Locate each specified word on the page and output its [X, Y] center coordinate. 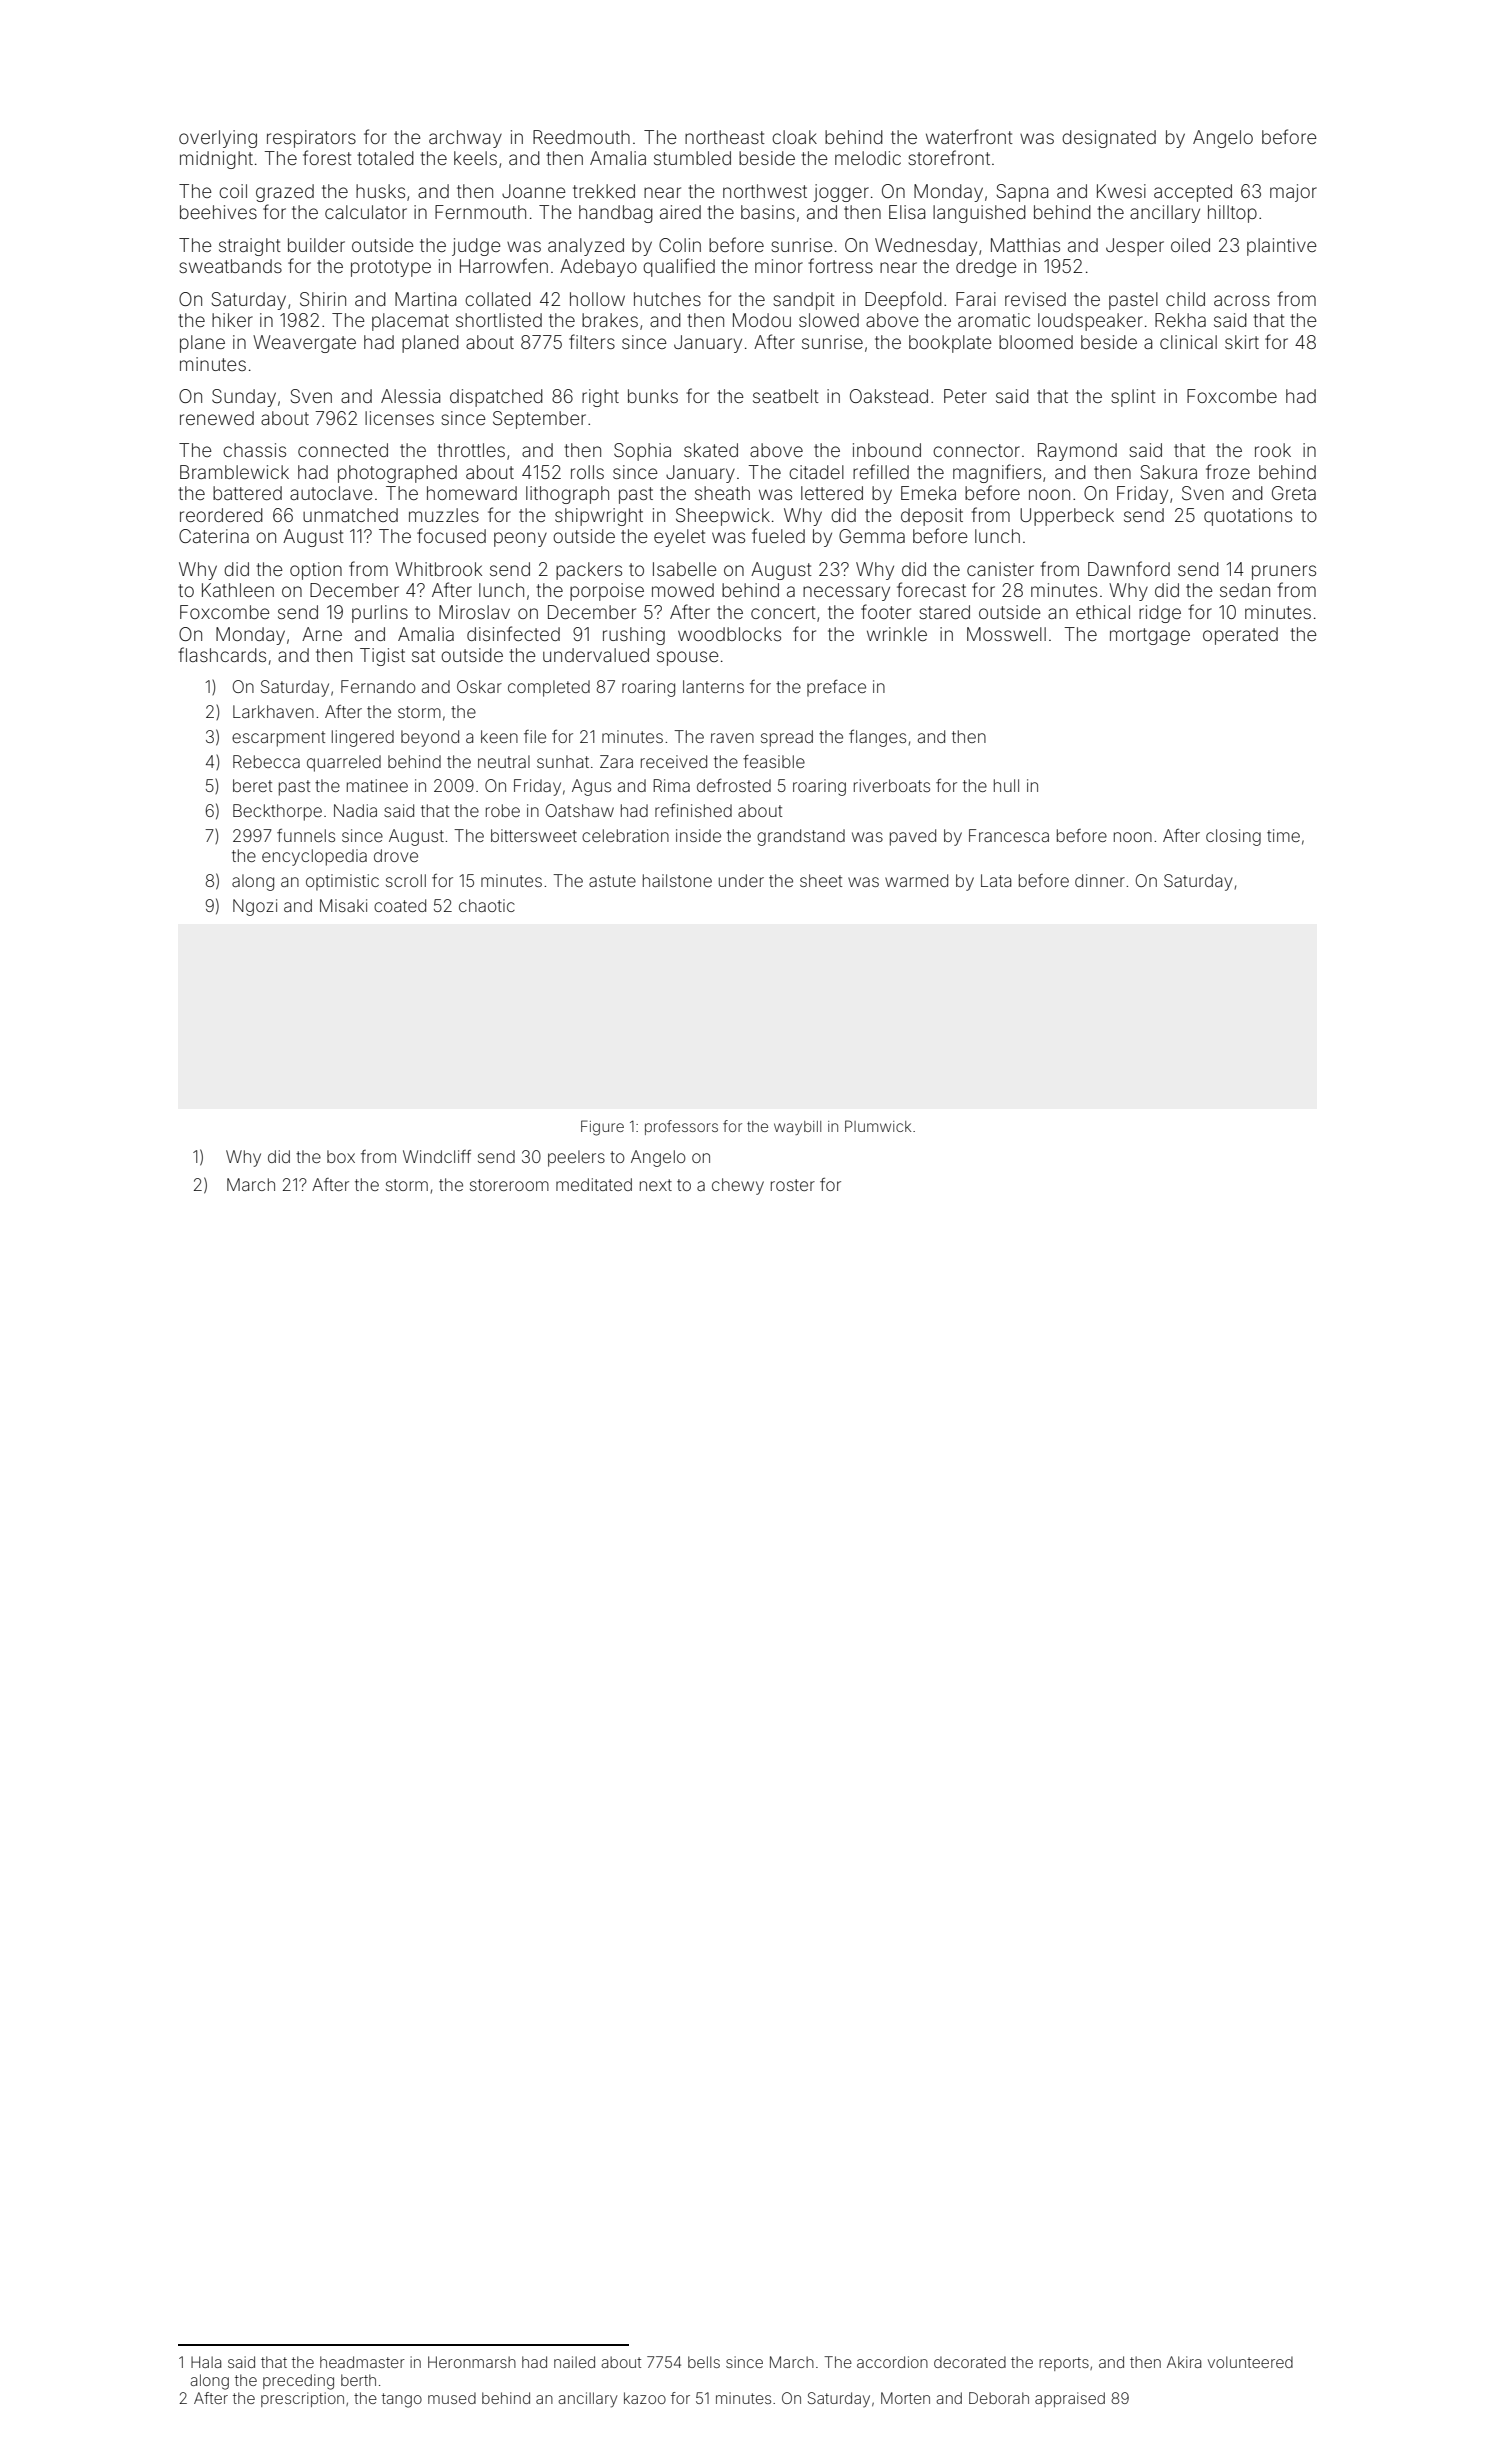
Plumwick [878, 1126]
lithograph [567, 495]
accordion [892, 2362]
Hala [206, 2362]
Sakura [1168, 472]
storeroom [509, 1185]
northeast [725, 137]
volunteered [1250, 2362]
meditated [594, 1184]
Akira [1184, 2362]
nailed [574, 2362]
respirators [311, 139]
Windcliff [437, 1156]
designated [1109, 139]
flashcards [222, 654]
